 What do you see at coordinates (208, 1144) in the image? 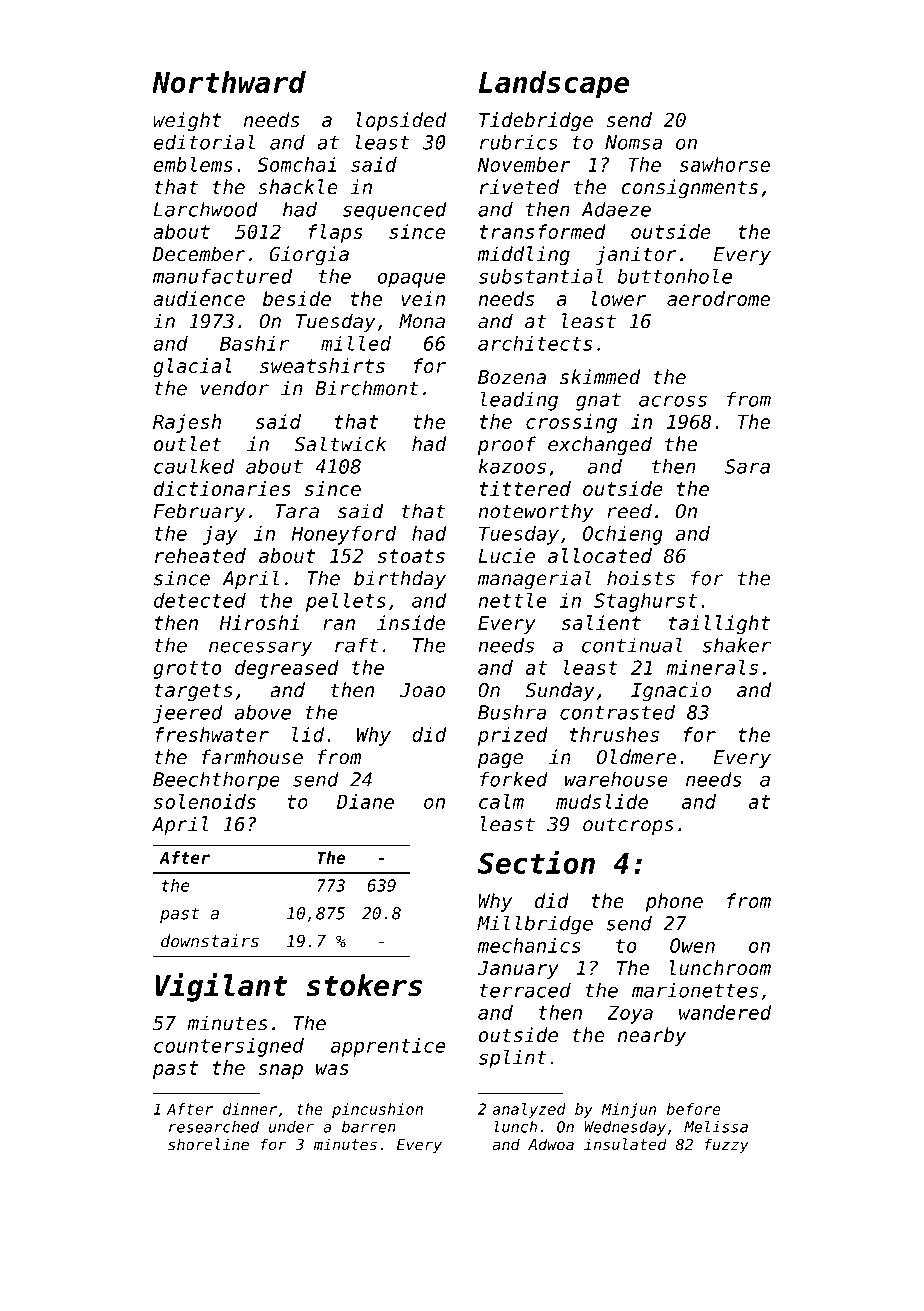
I see `shoreline` at bounding box center [208, 1144].
